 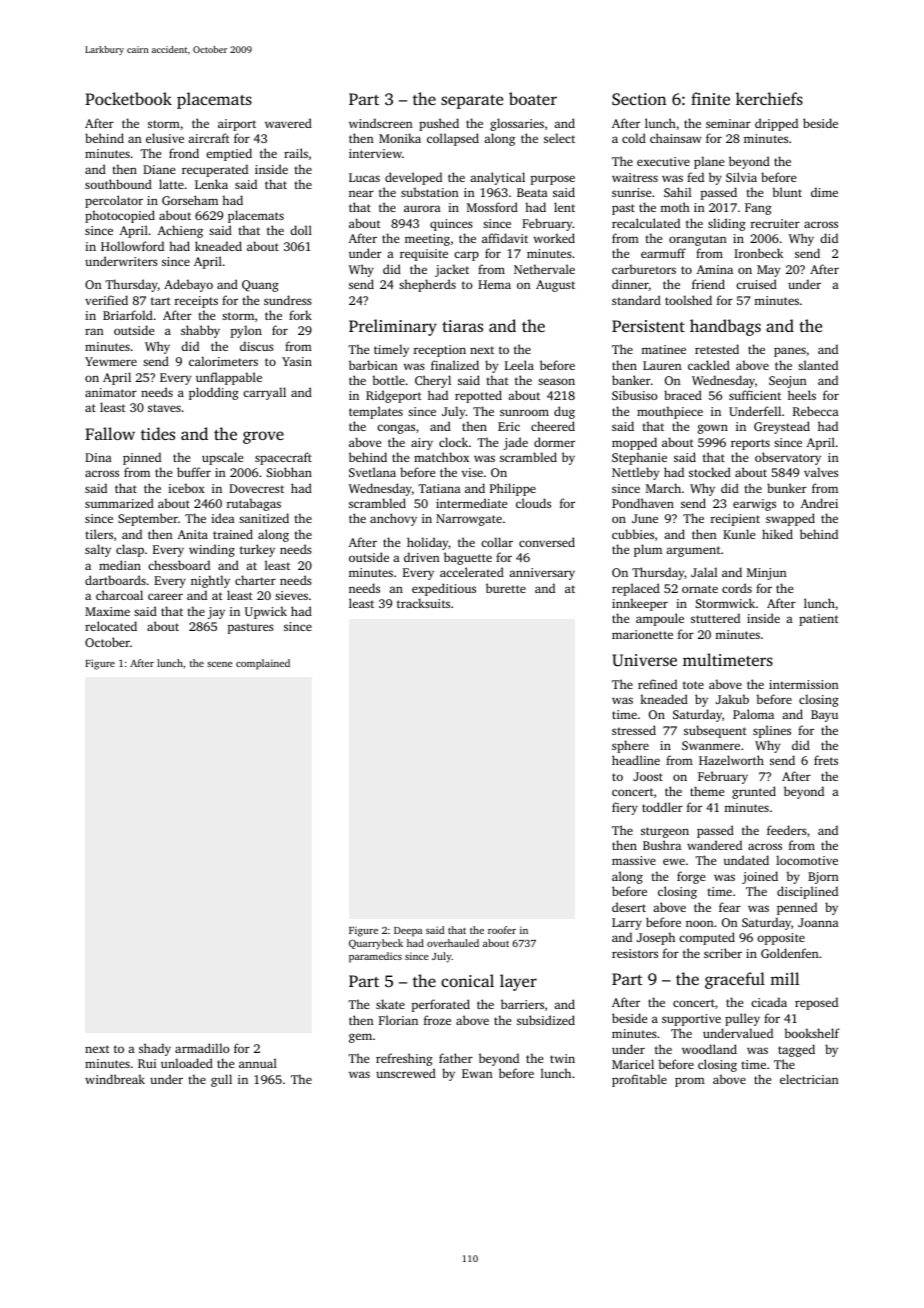 I want to click on Florian, so click(x=398, y=1020).
